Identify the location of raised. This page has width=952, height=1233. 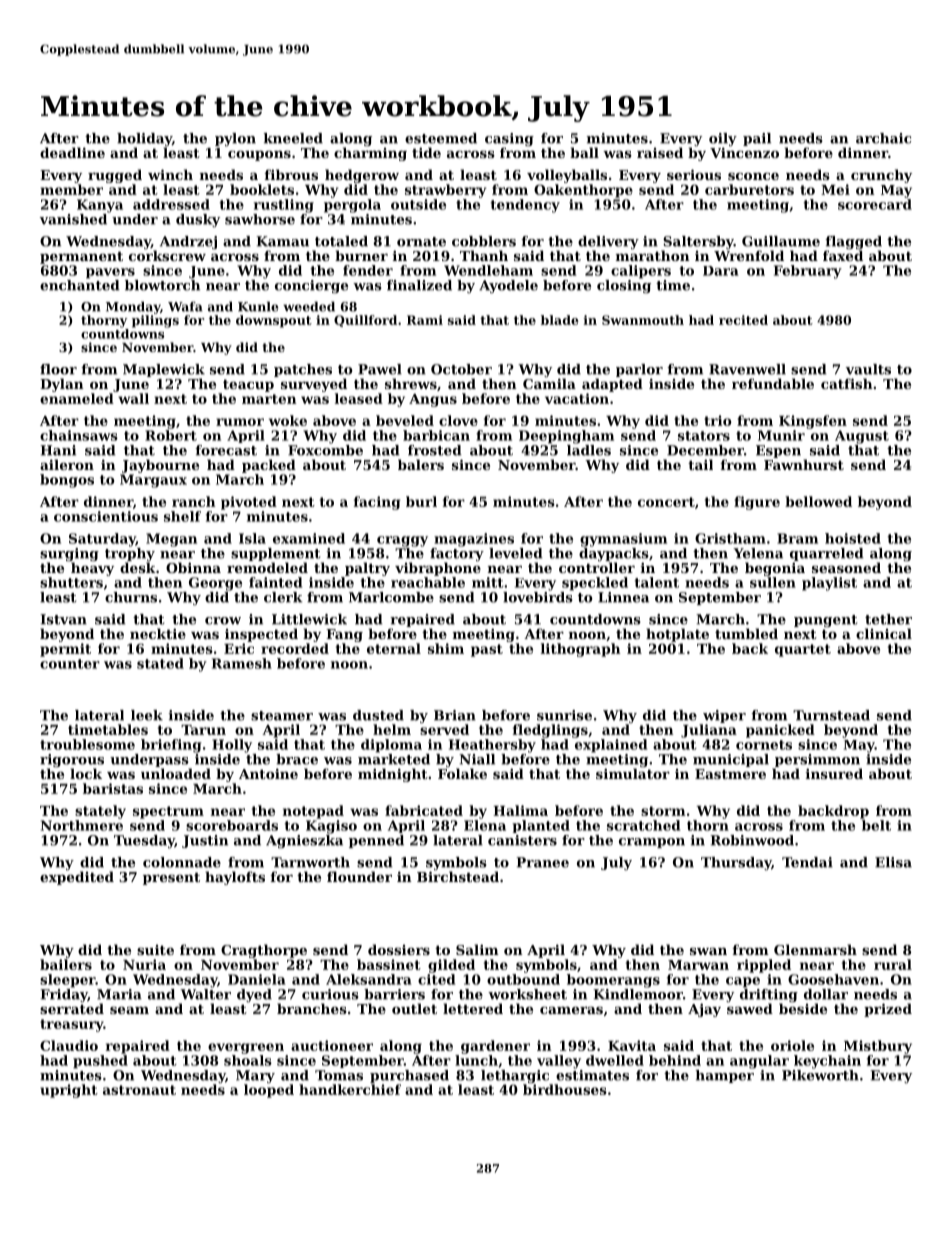
(660, 152).
